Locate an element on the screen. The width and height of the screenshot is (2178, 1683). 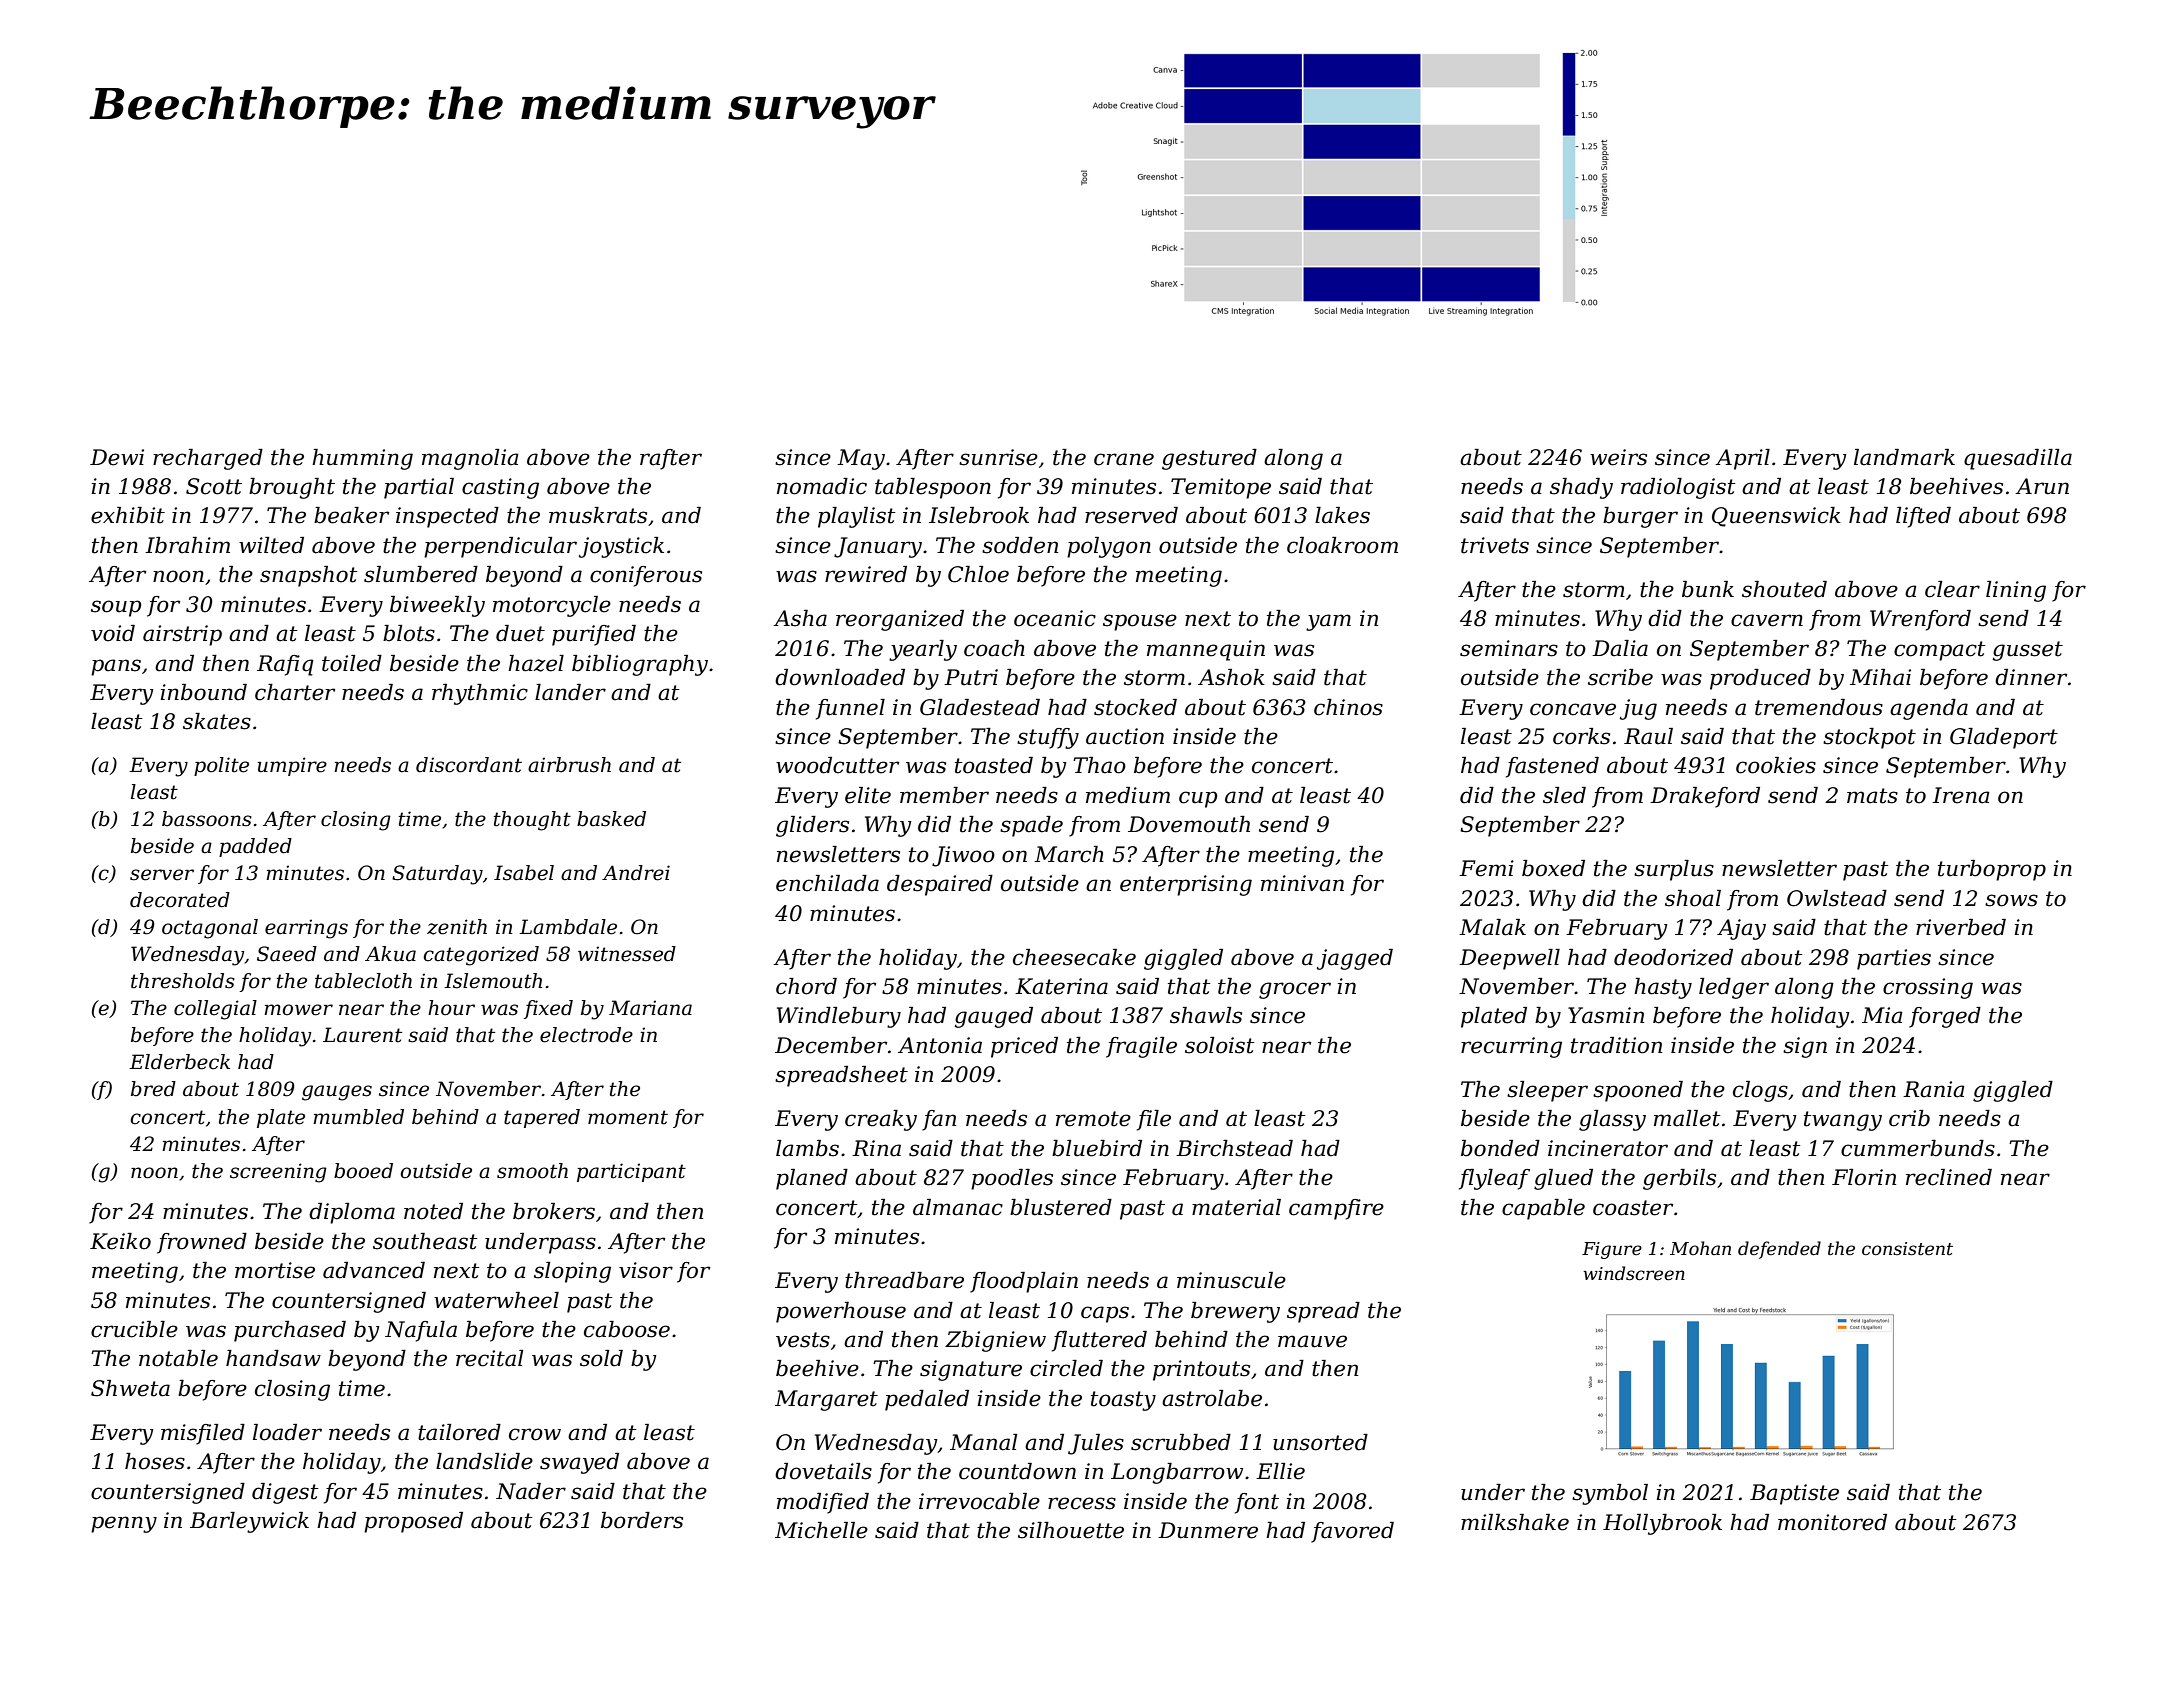
snapshot is located at coordinates (308, 576).
